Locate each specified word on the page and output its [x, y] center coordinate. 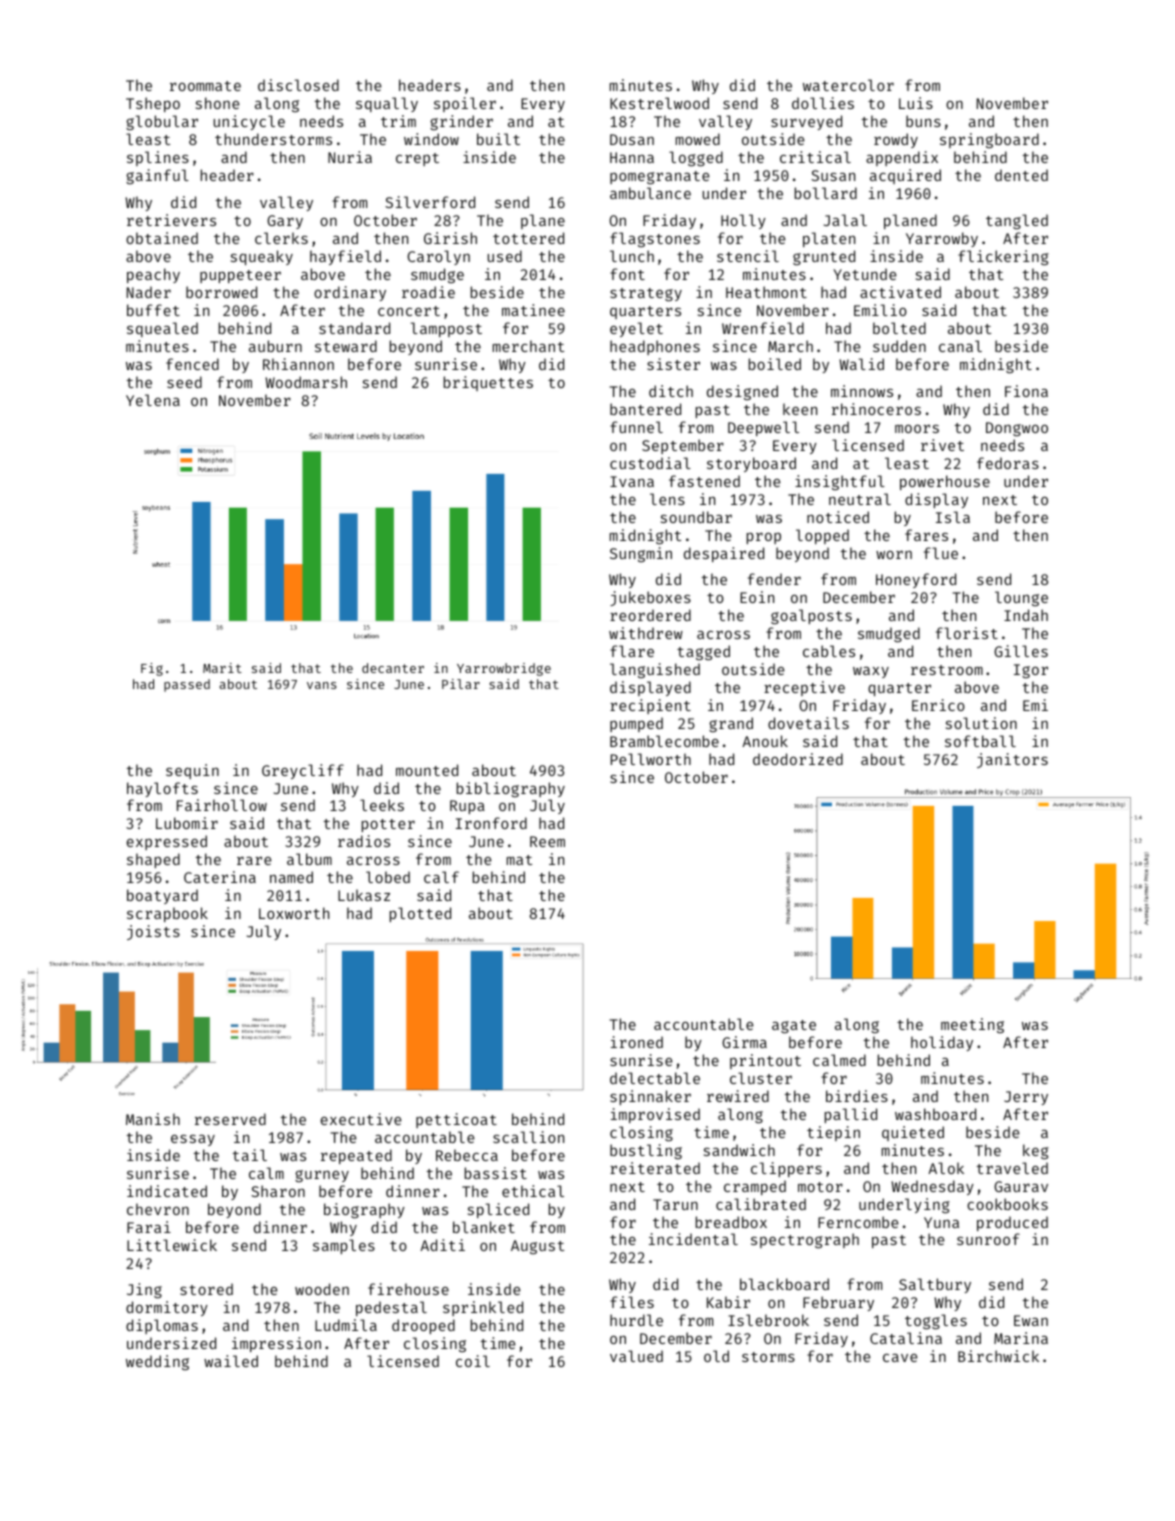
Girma [744, 1042]
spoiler [465, 104]
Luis [916, 103]
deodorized [798, 759]
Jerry [1026, 1098]
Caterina [220, 877]
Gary [285, 222]
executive [361, 1119]
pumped [636, 724]
